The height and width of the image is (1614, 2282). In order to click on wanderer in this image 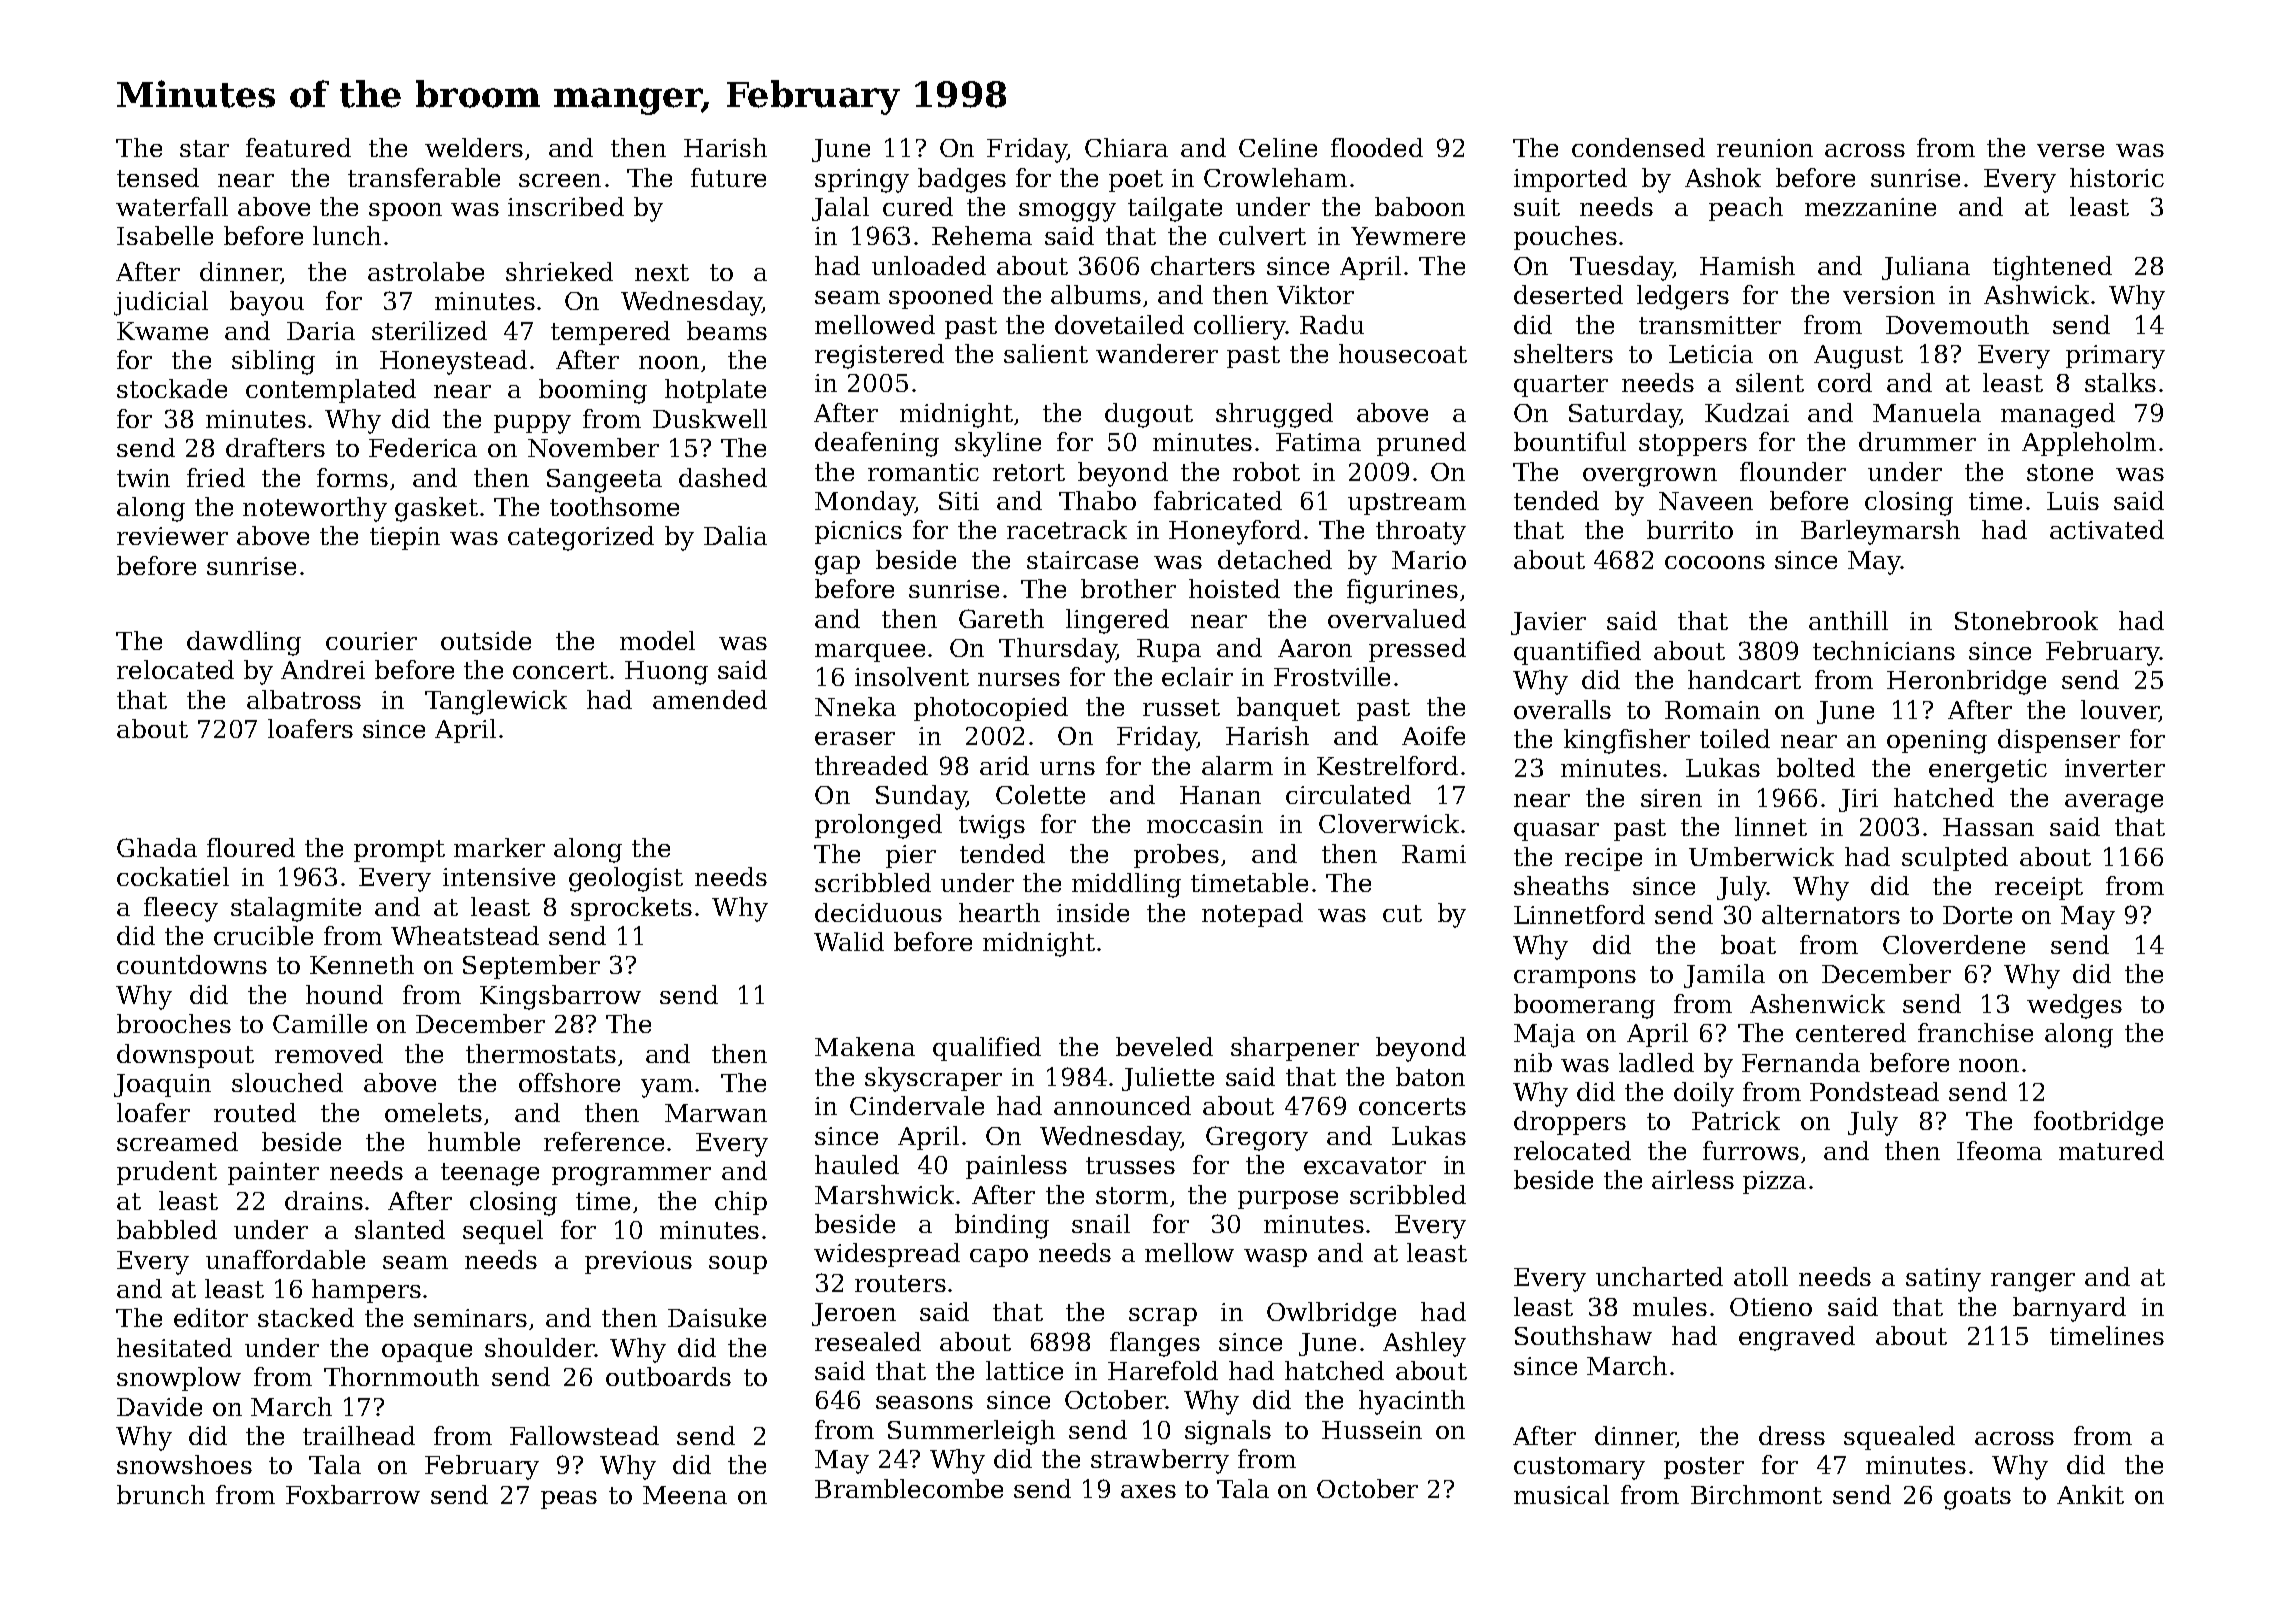, I will do `click(1157, 353)`.
